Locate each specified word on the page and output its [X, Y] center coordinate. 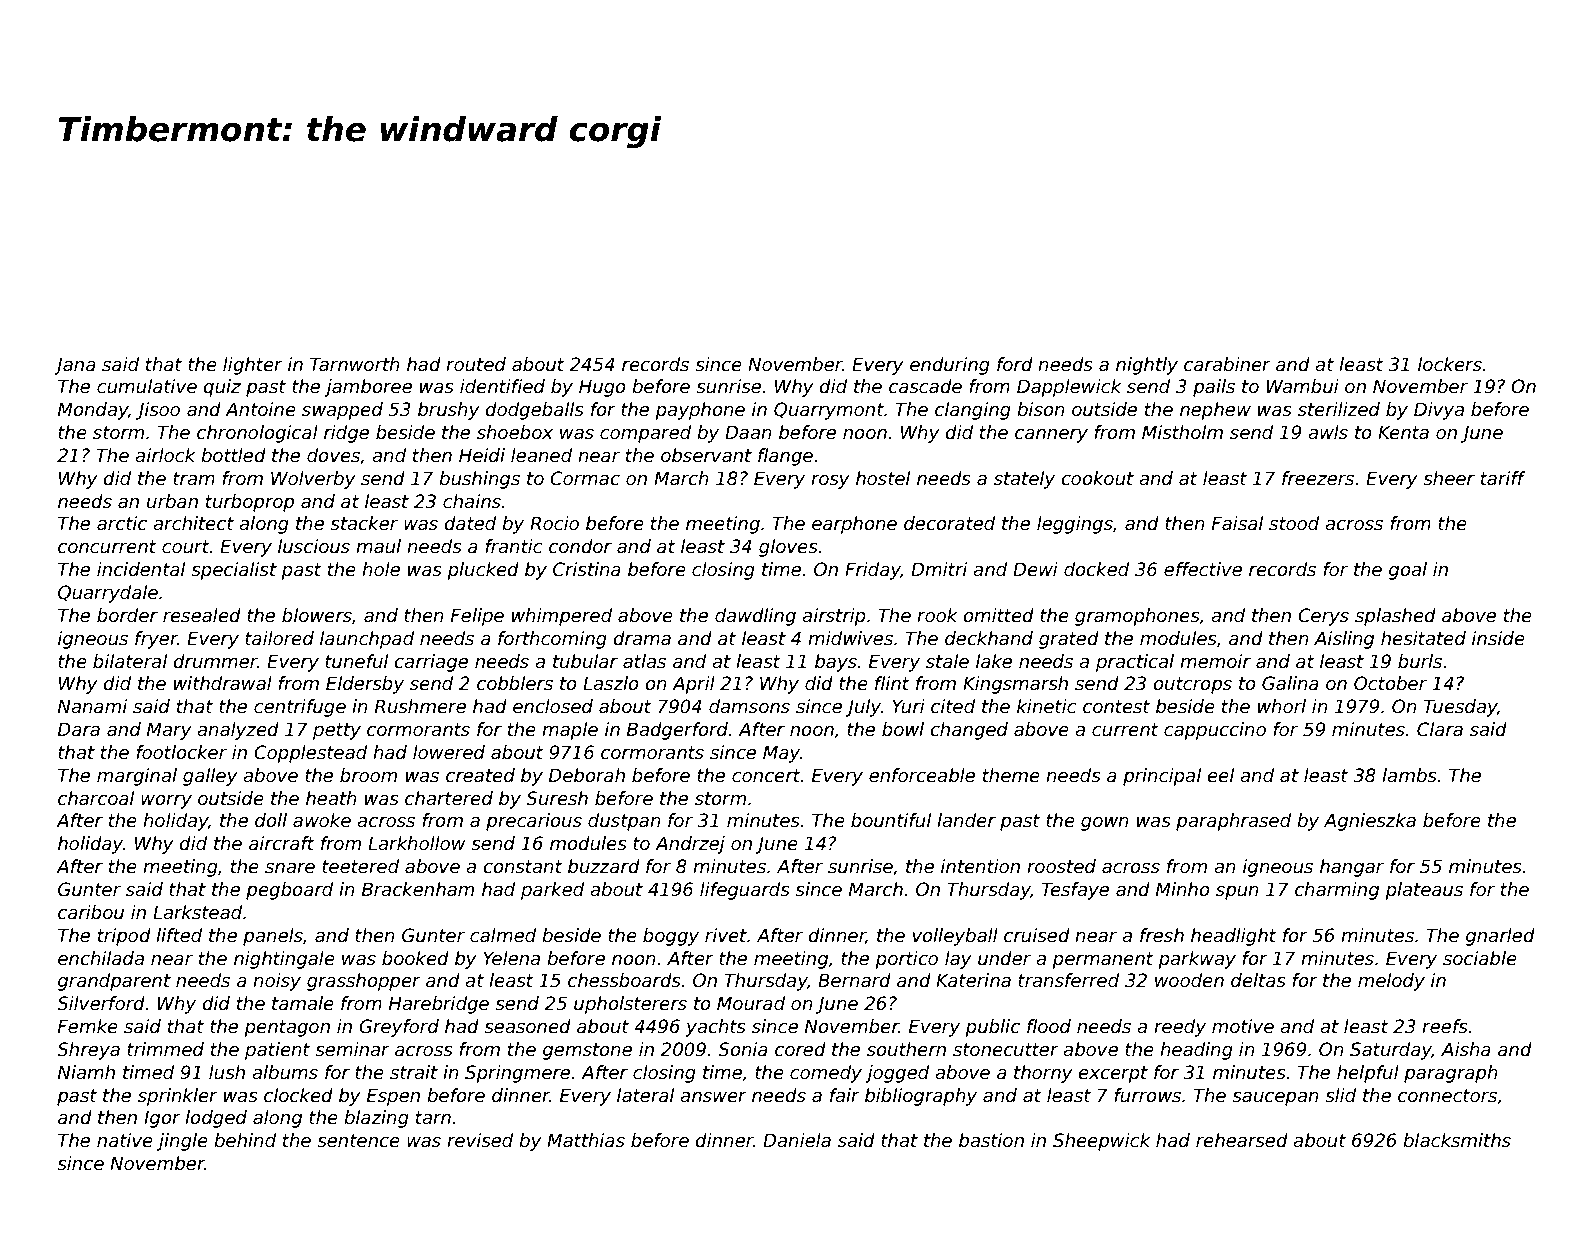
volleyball [955, 937]
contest [1116, 707]
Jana [75, 366]
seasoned [527, 1026]
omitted [998, 615]
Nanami [93, 706]
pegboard [289, 891]
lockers [1450, 364]
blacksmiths [1457, 1140]
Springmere [517, 1074]
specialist [234, 571]
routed [476, 364]
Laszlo [611, 683]
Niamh [86, 1072]
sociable [1480, 958]
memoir [1215, 661]
